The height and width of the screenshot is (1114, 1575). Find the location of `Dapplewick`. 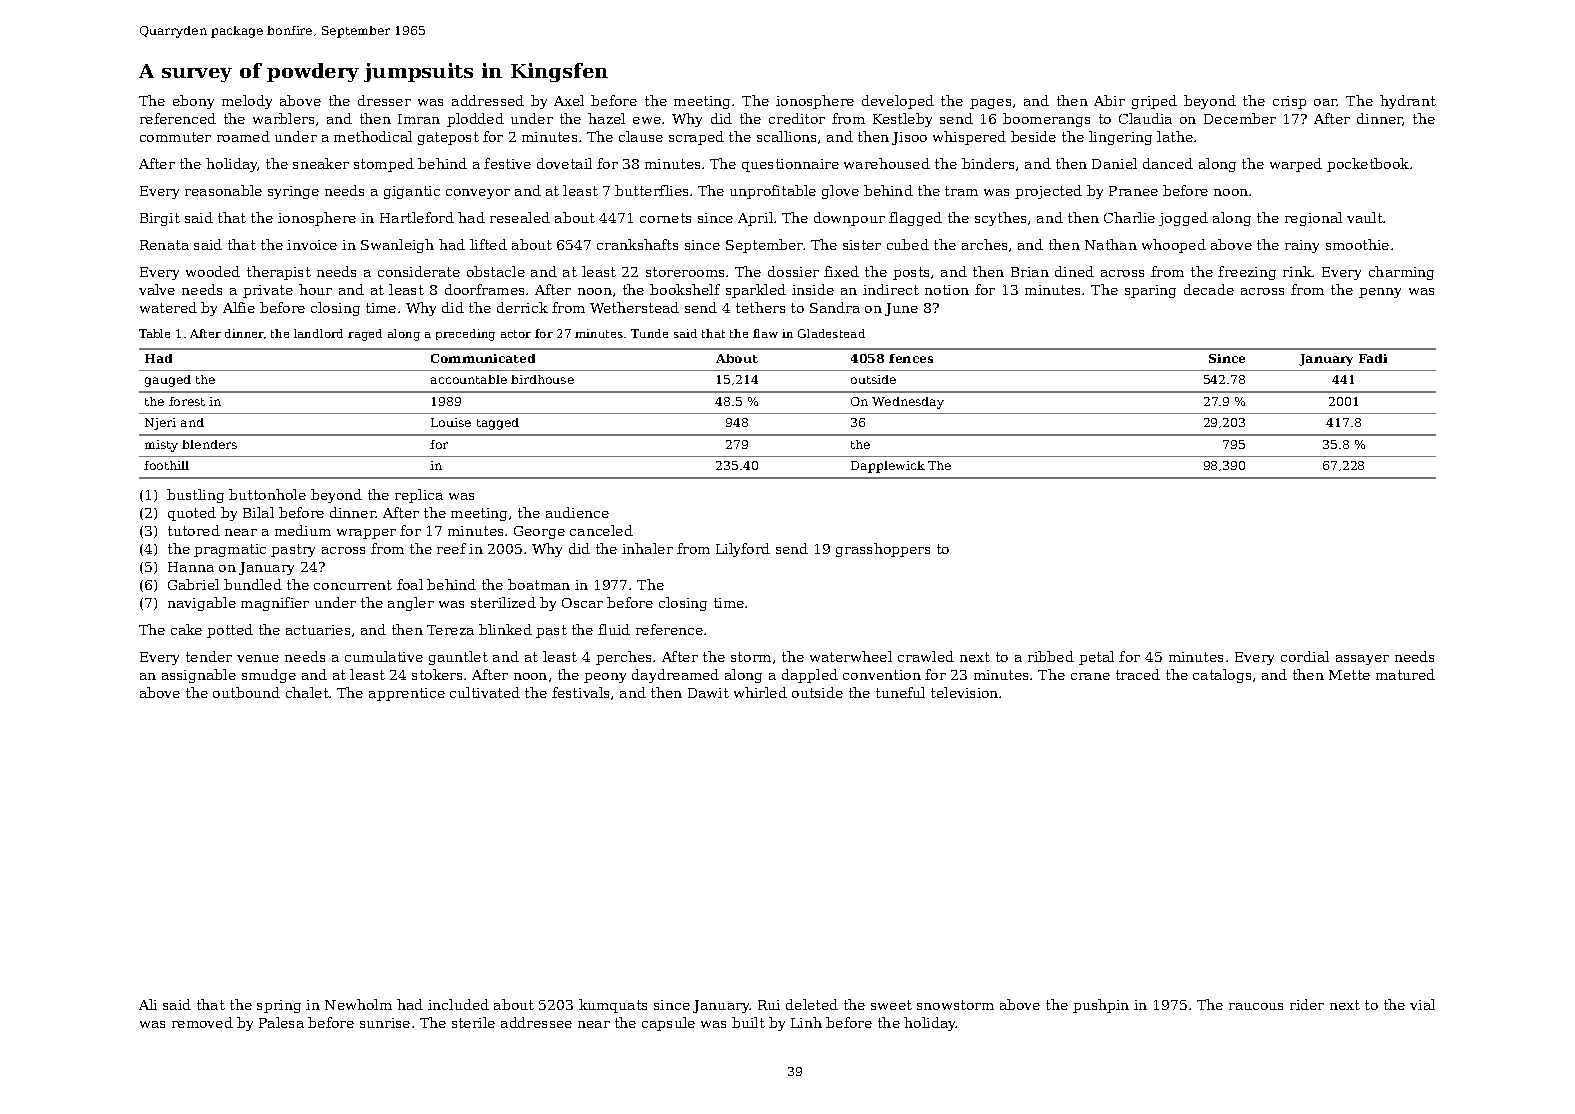

Dapplewick is located at coordinates (888, 467).
